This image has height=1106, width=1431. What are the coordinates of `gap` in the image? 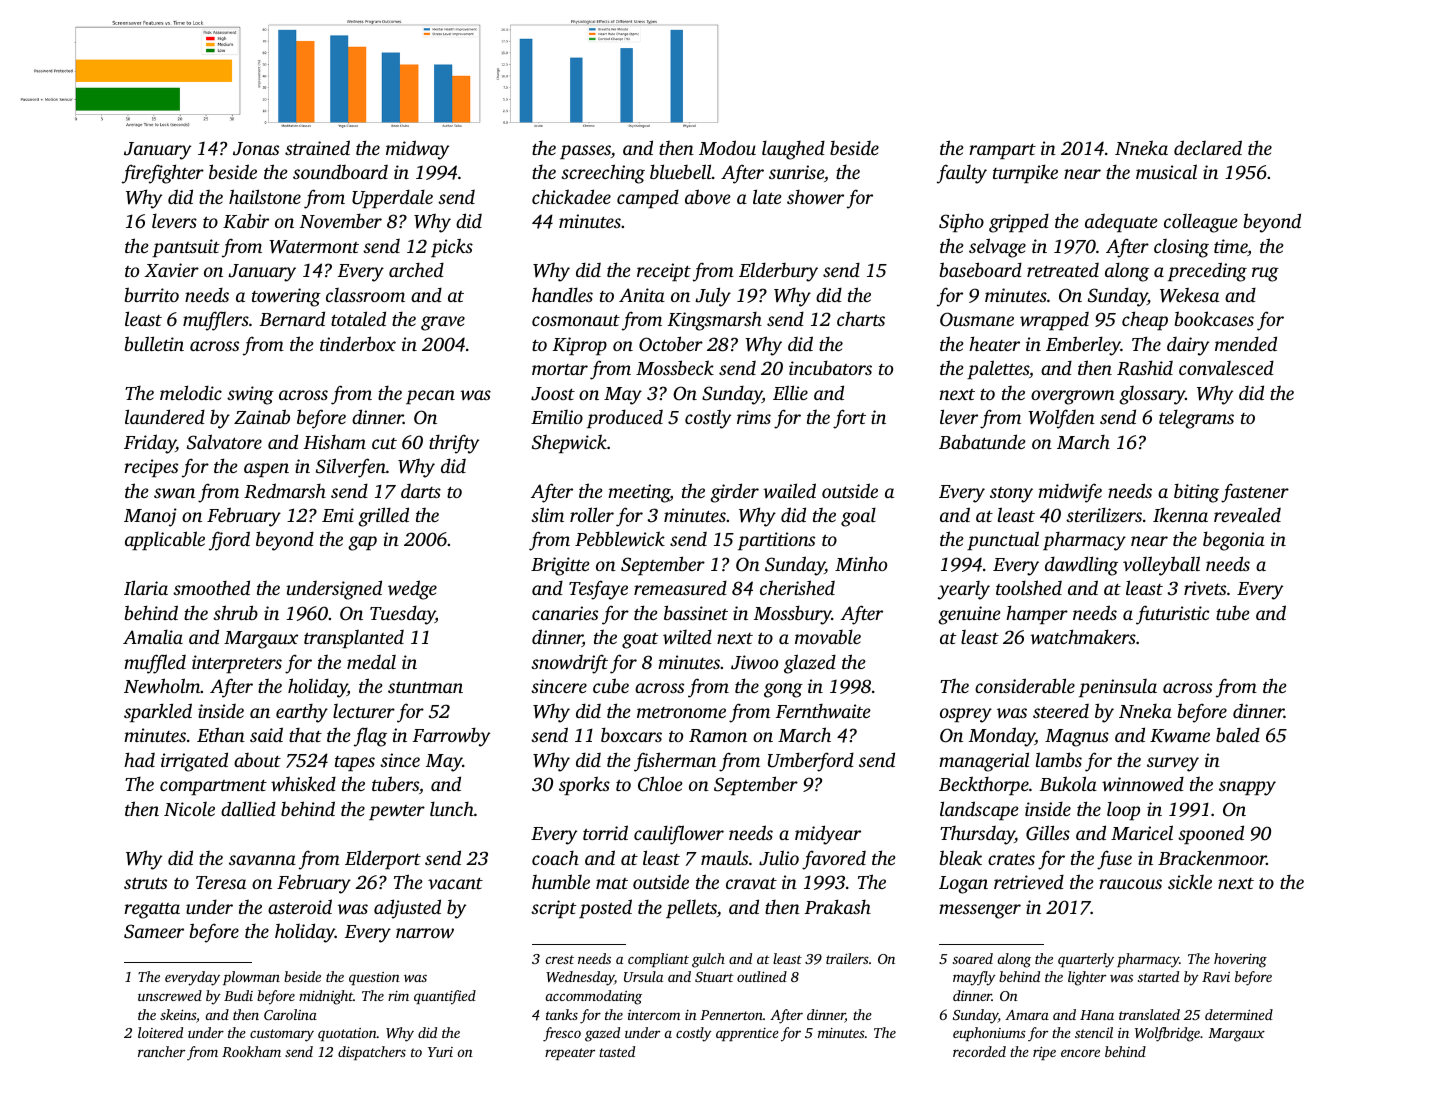 It's located at (362, 543).
